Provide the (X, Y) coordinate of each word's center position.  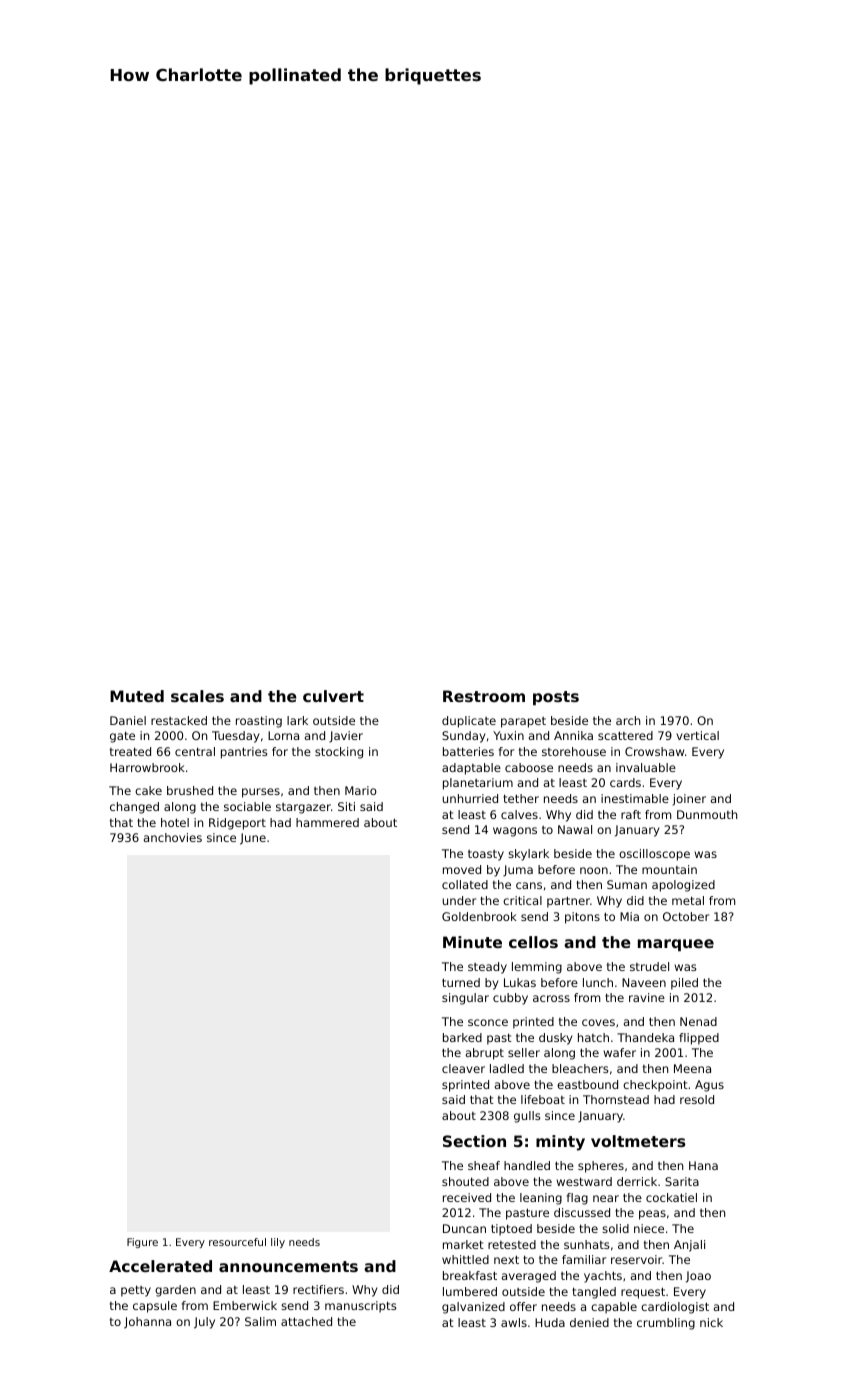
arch (628, 720)
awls (514, 1322)
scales (197, 696)
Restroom (484, 696)
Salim (260, 1321)
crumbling (666, 1324)
